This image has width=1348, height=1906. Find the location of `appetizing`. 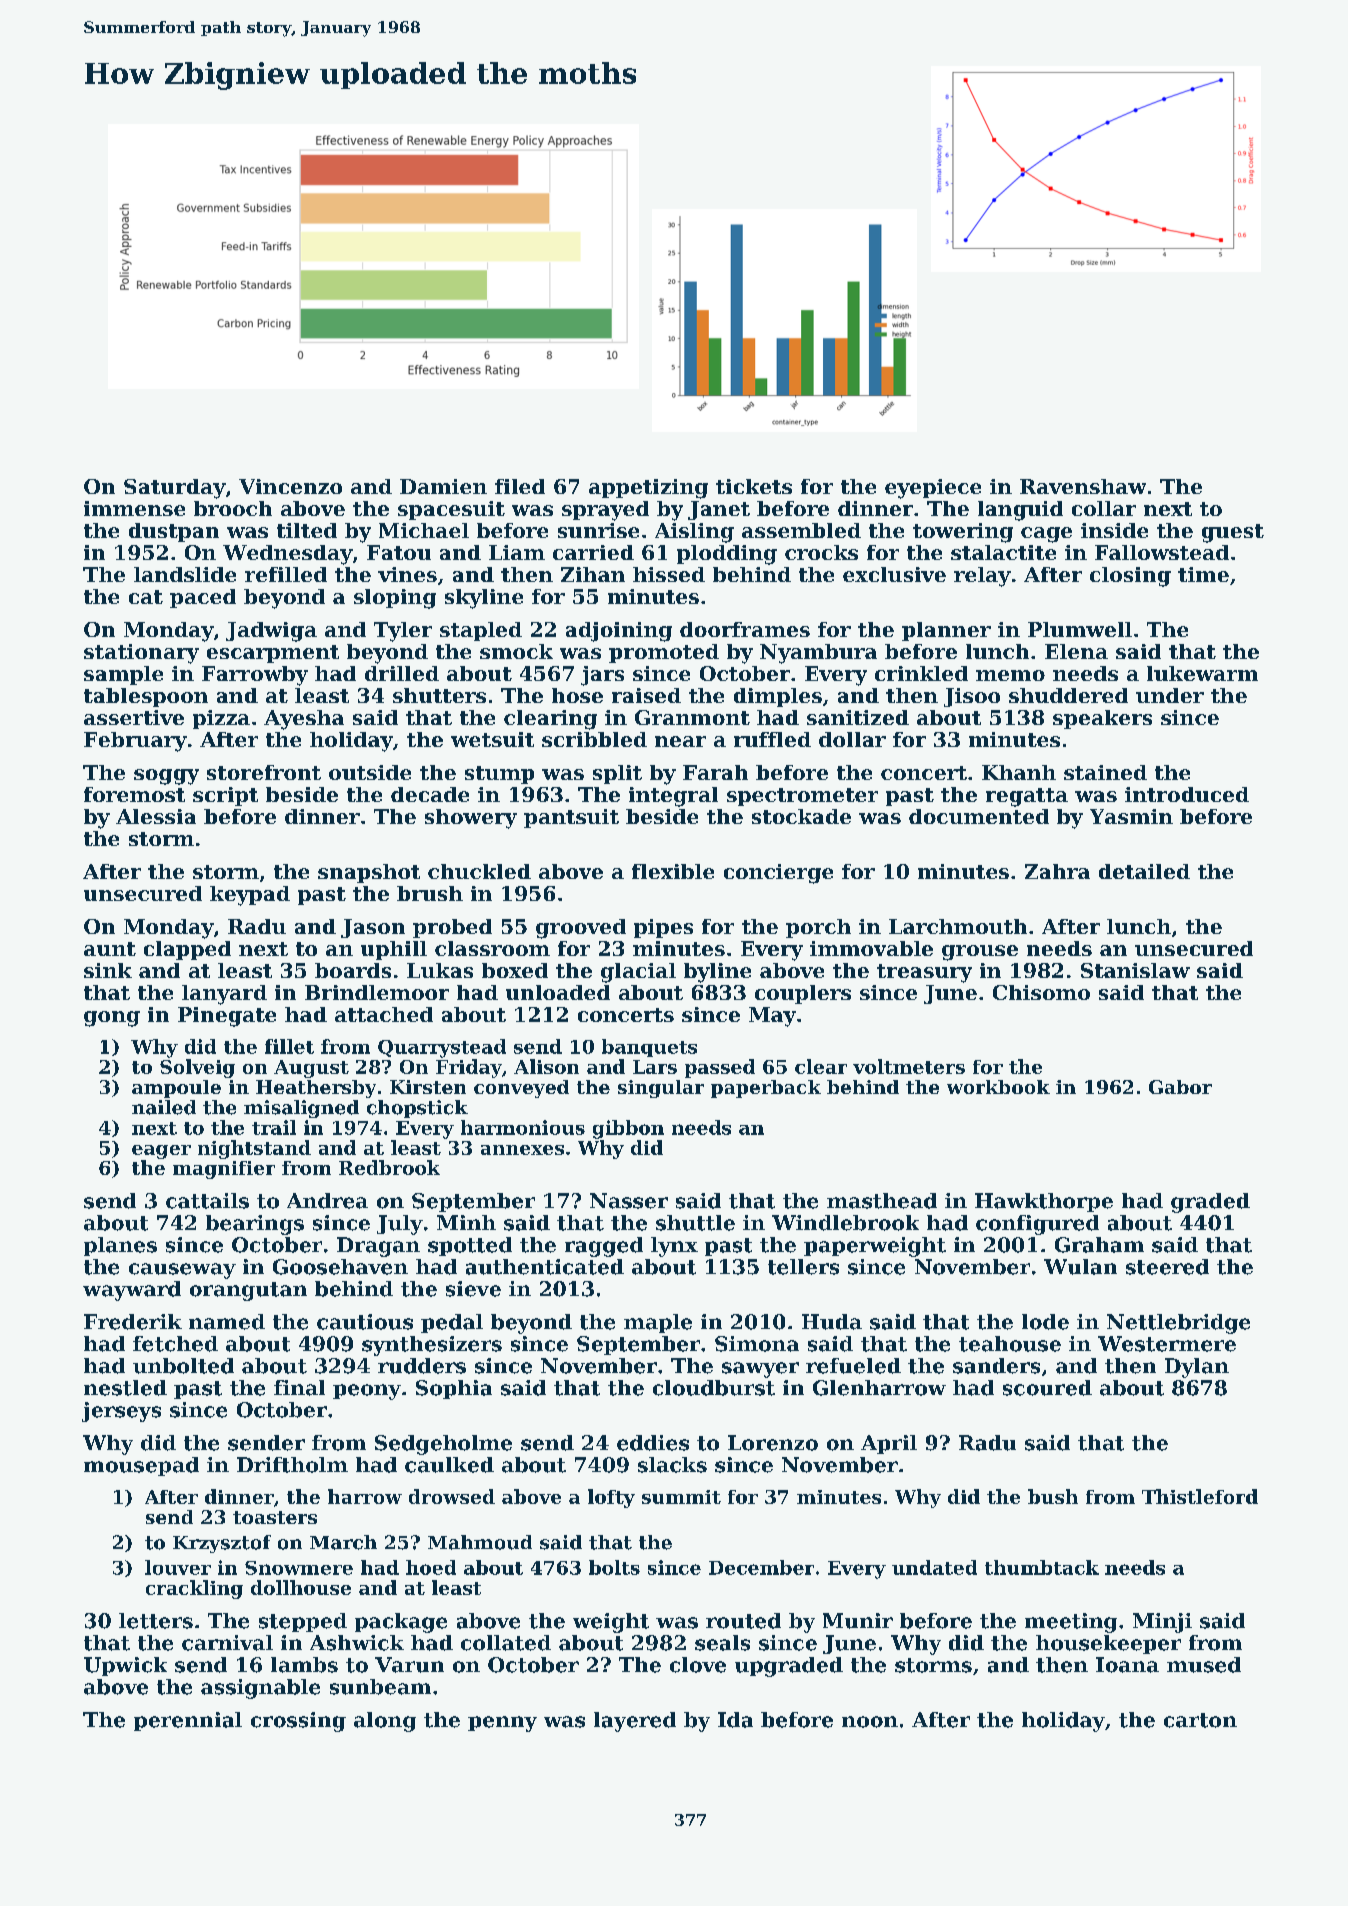

appetizing is located at coordinates (648, 489).
